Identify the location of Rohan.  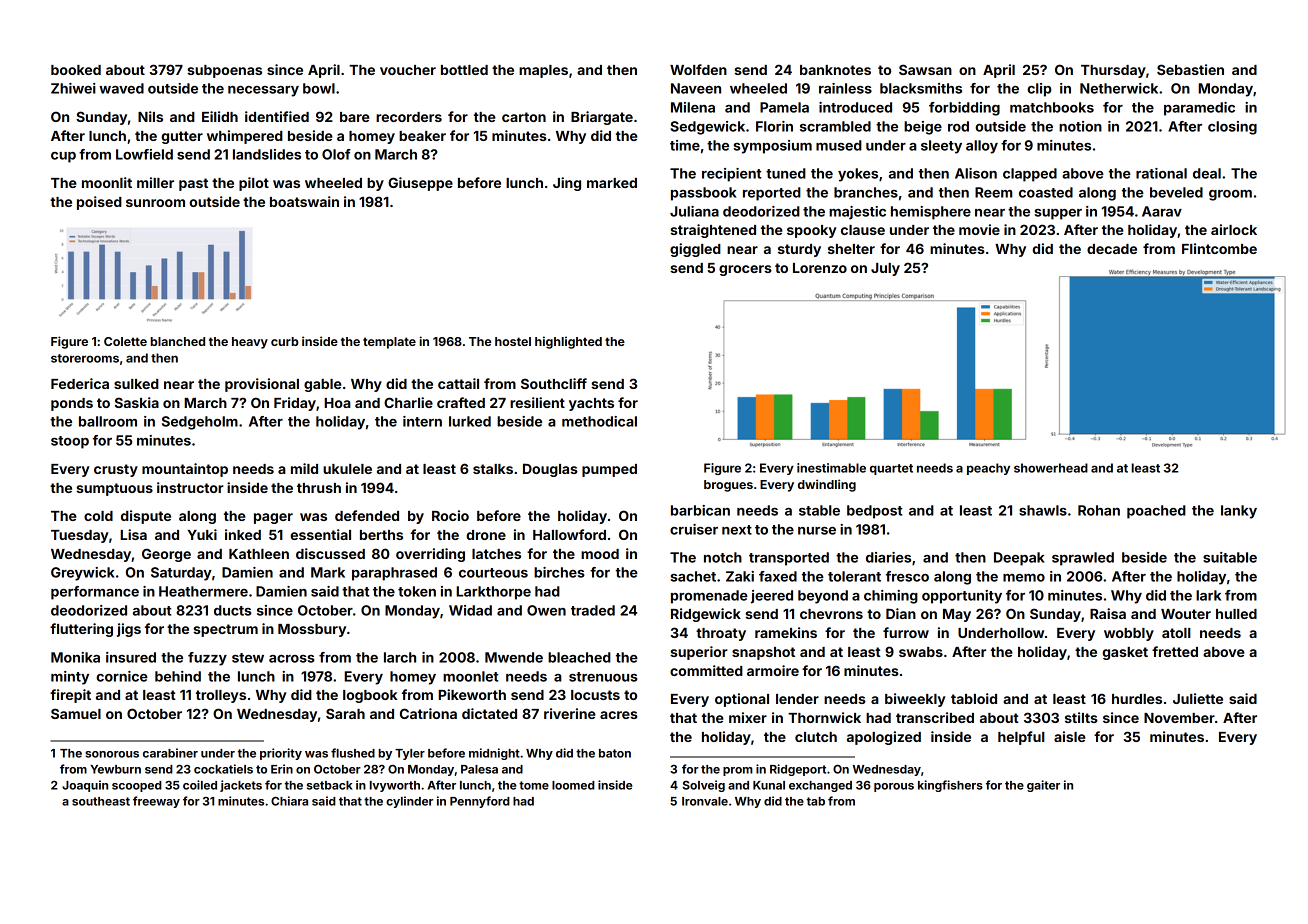
(1099, 510).
